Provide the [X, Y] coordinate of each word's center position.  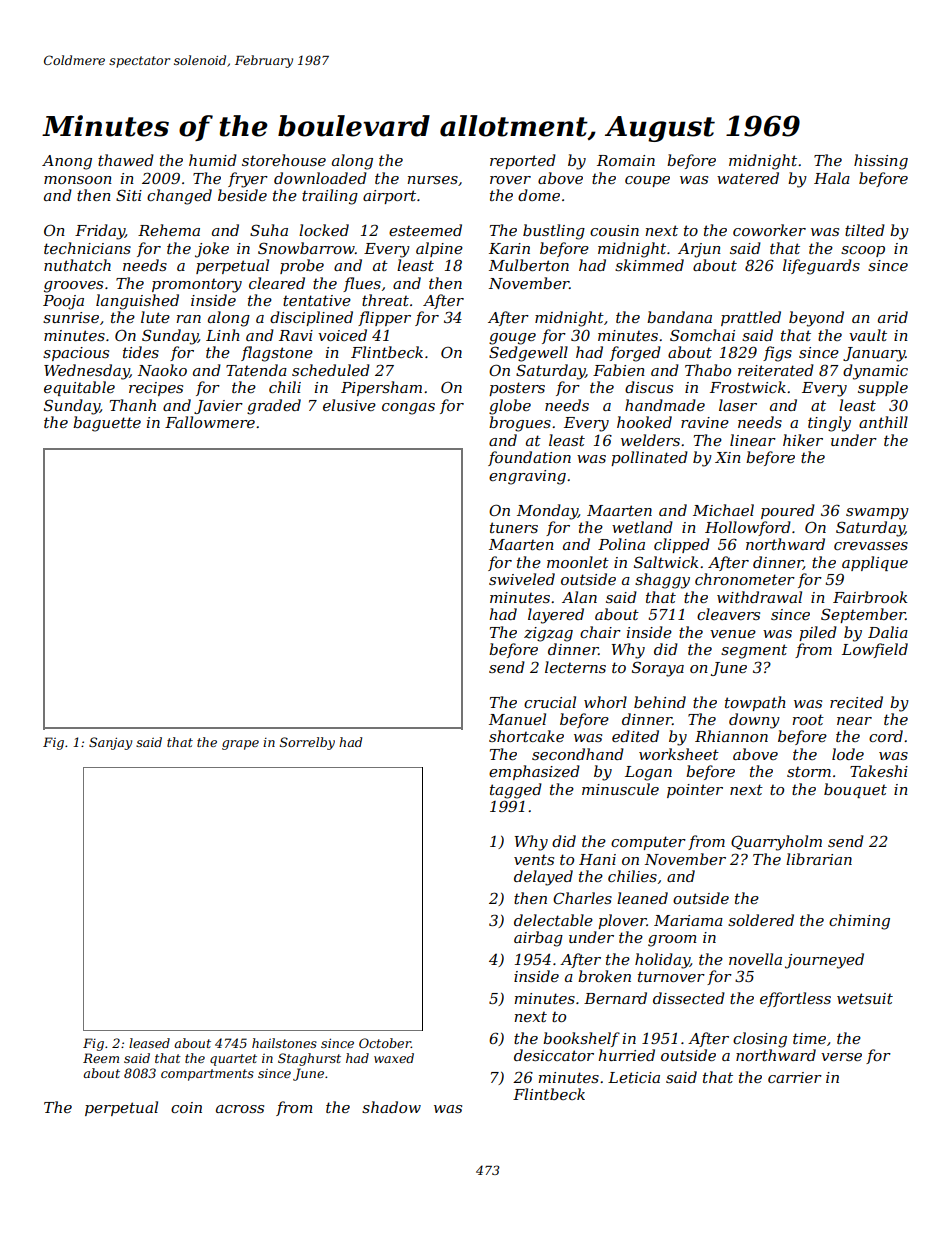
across [240, 1109]
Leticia [634, 1077]
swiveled [522, 579]
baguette [107, 424]
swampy [877, 514]
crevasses [871, 546]
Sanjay [110, 743]
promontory [197, 285]
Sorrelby [307, 743]
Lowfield [875, 650]
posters [517, 389]
